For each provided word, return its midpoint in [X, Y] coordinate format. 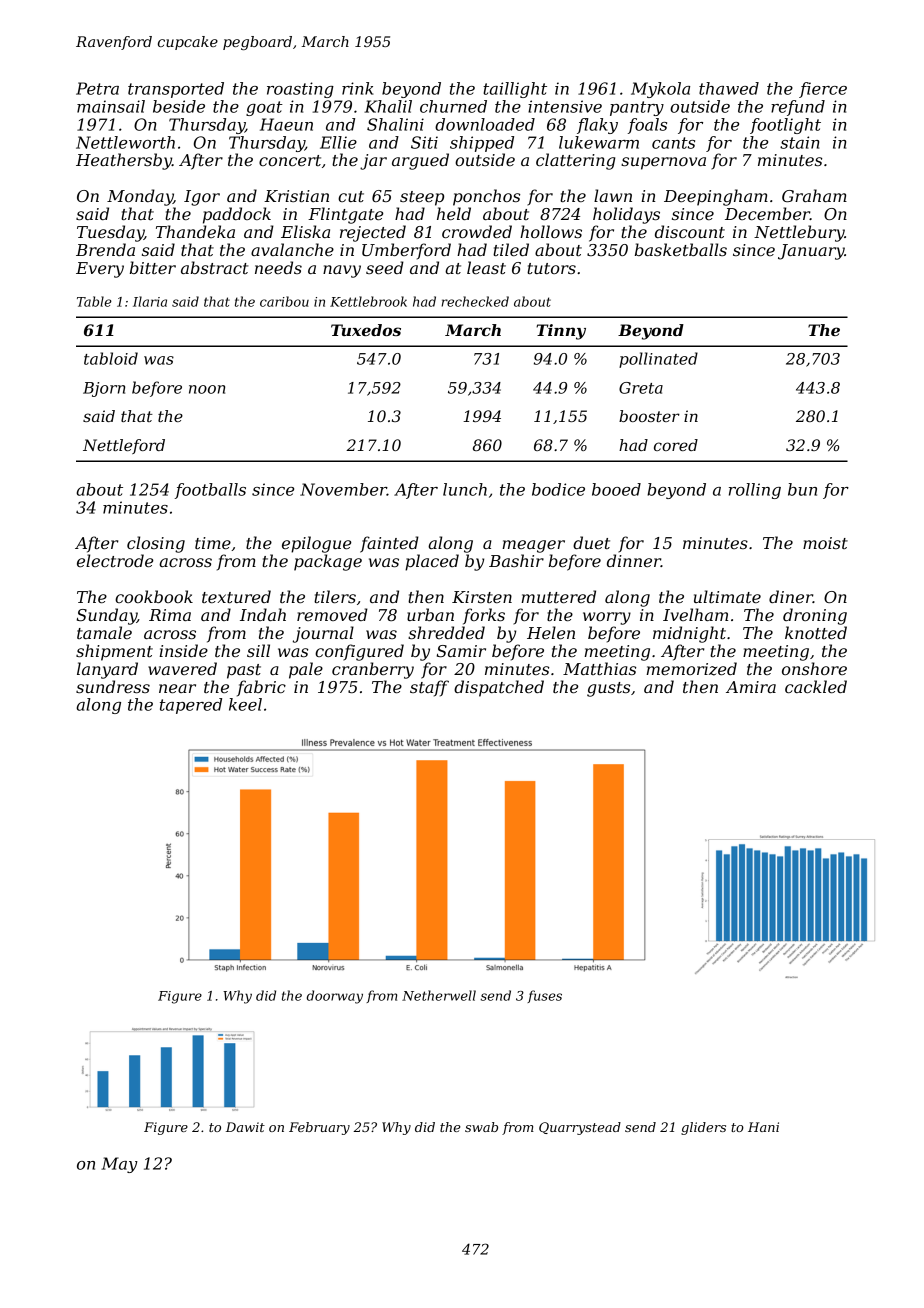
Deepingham [716, 197]
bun [802, 489]
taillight [515, 90]
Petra [97, 88]
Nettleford [124, 446]
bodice [558, 489]
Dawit [245, 1127]
